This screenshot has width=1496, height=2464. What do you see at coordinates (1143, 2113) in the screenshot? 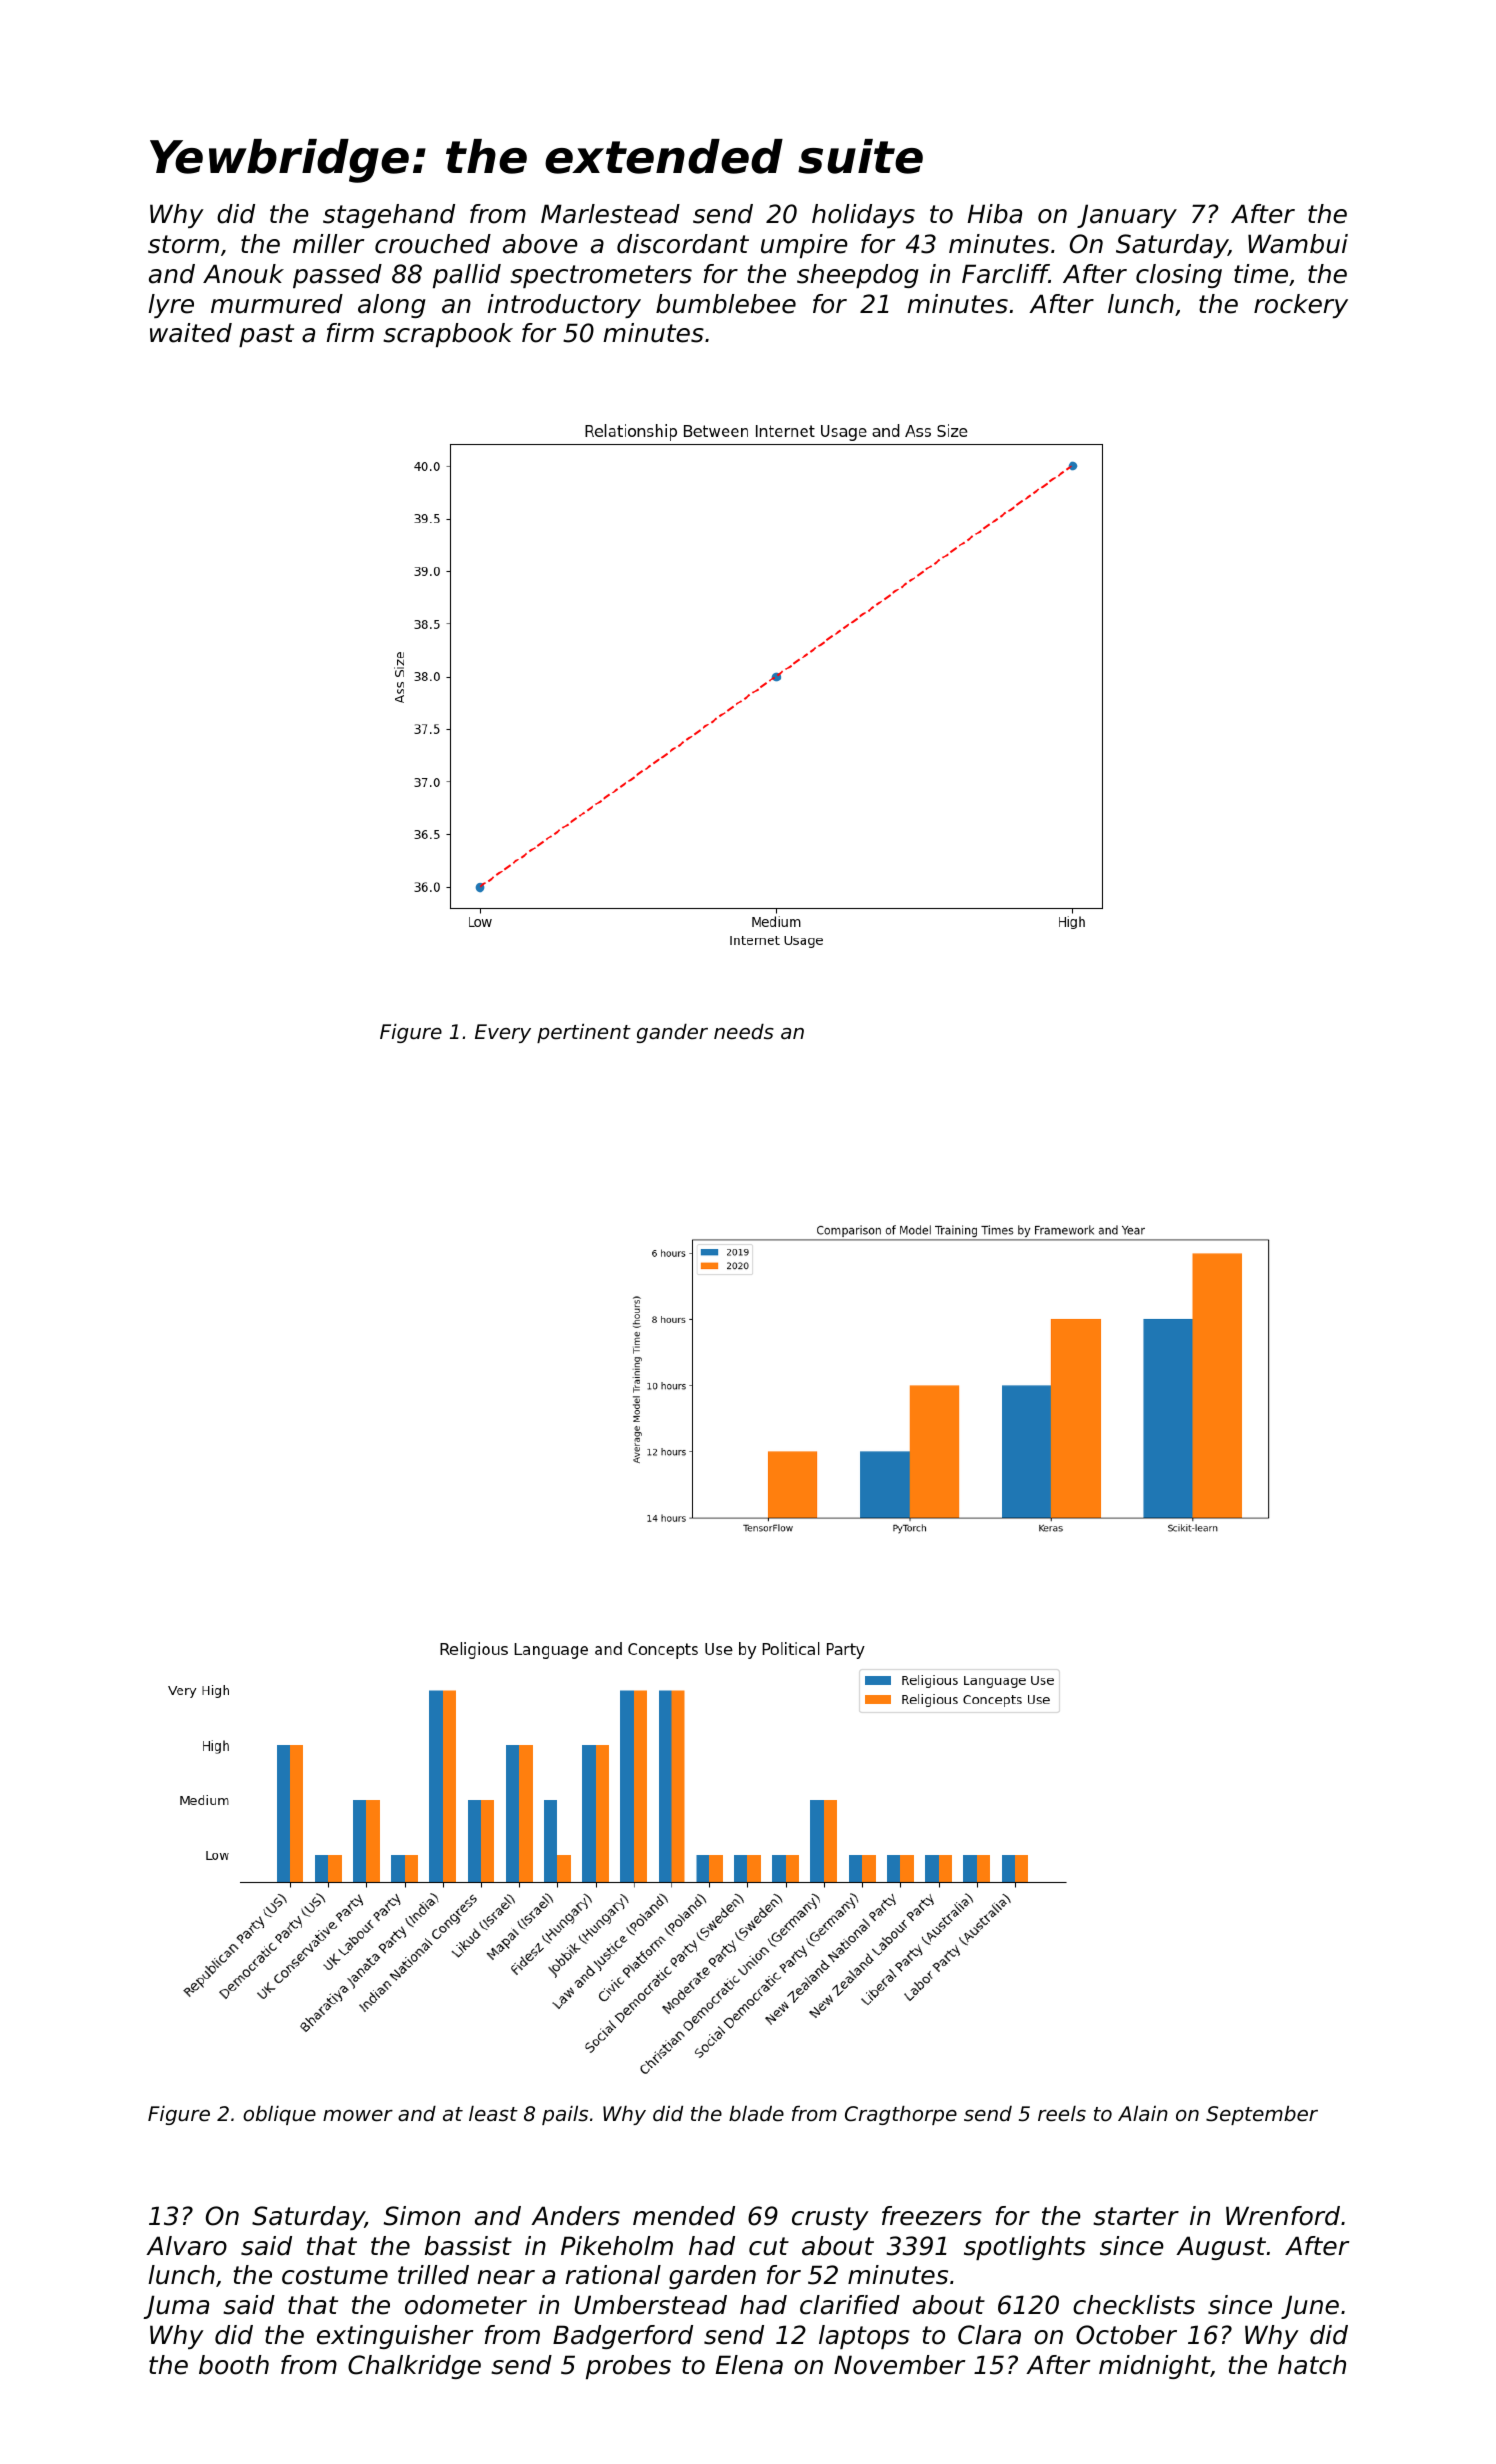
I see `Alain` at bounding box center [1143, 2113].
